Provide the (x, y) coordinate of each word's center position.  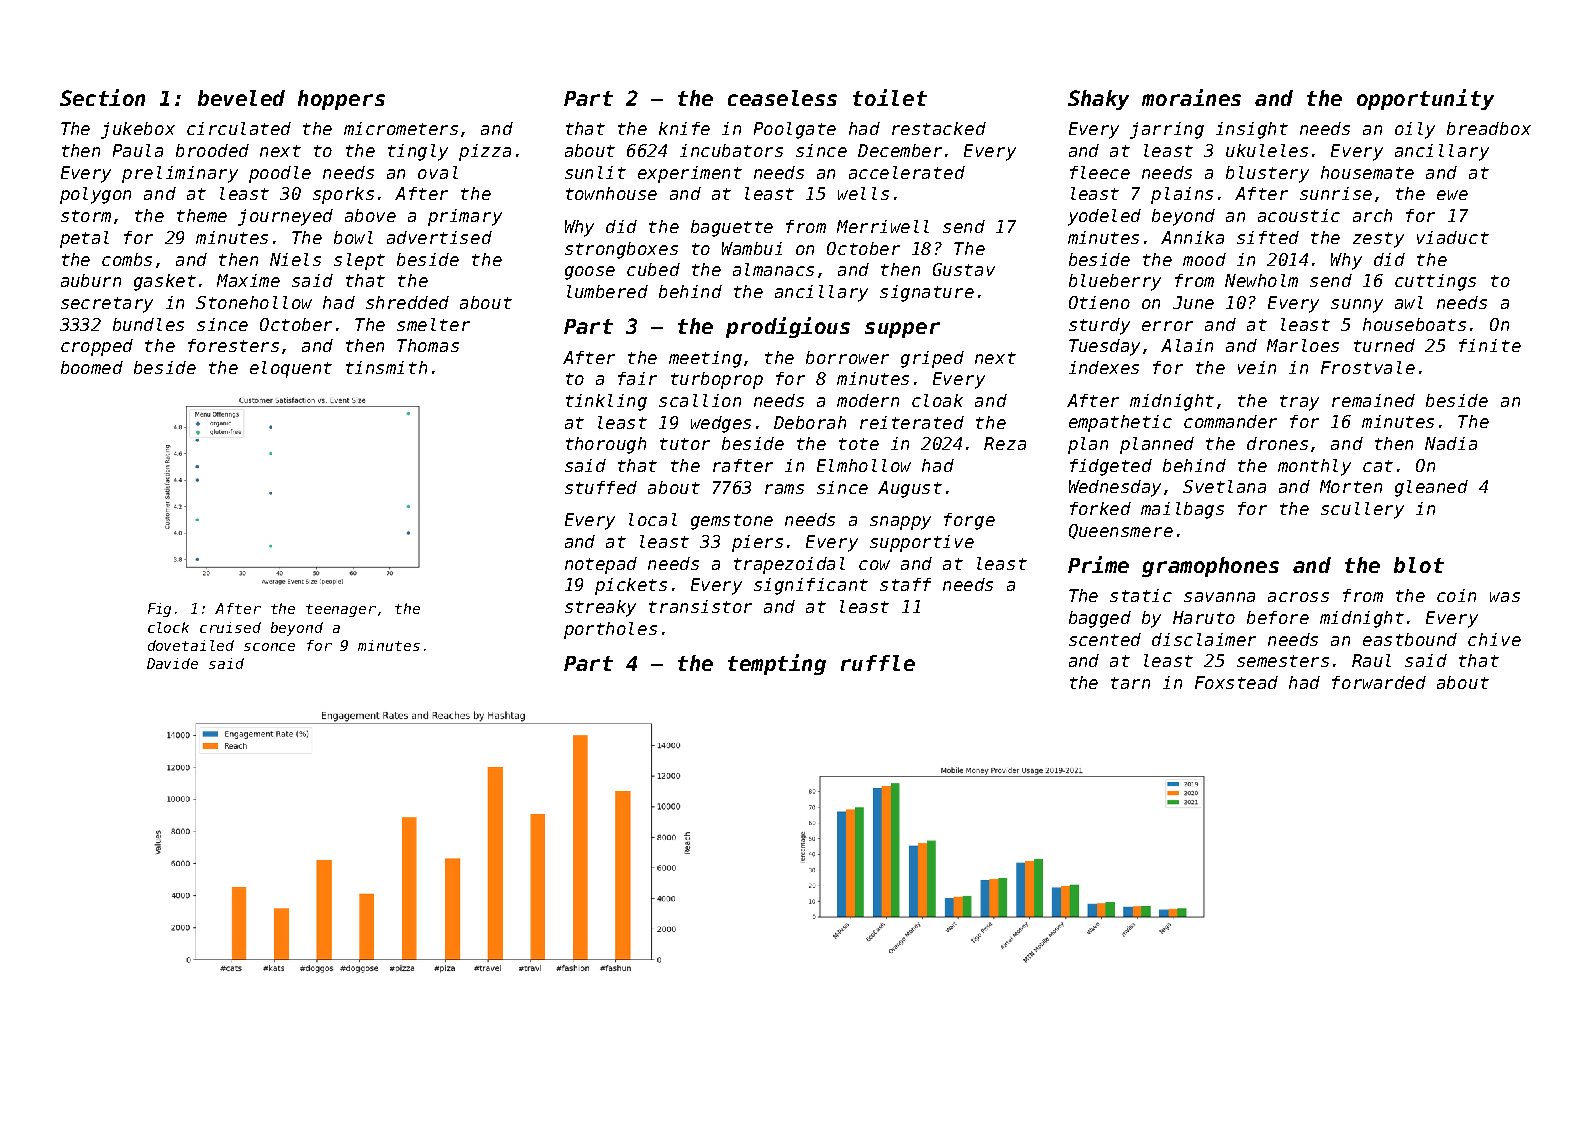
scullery (1362, 510)
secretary (107, 305)
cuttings (1435, 282)
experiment (690, 174)
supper (902, 330)
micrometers (401, 128)
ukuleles (1267, 150)
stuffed (601, 487)
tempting (777, 664)
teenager (341, 610)
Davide (172, 663)
